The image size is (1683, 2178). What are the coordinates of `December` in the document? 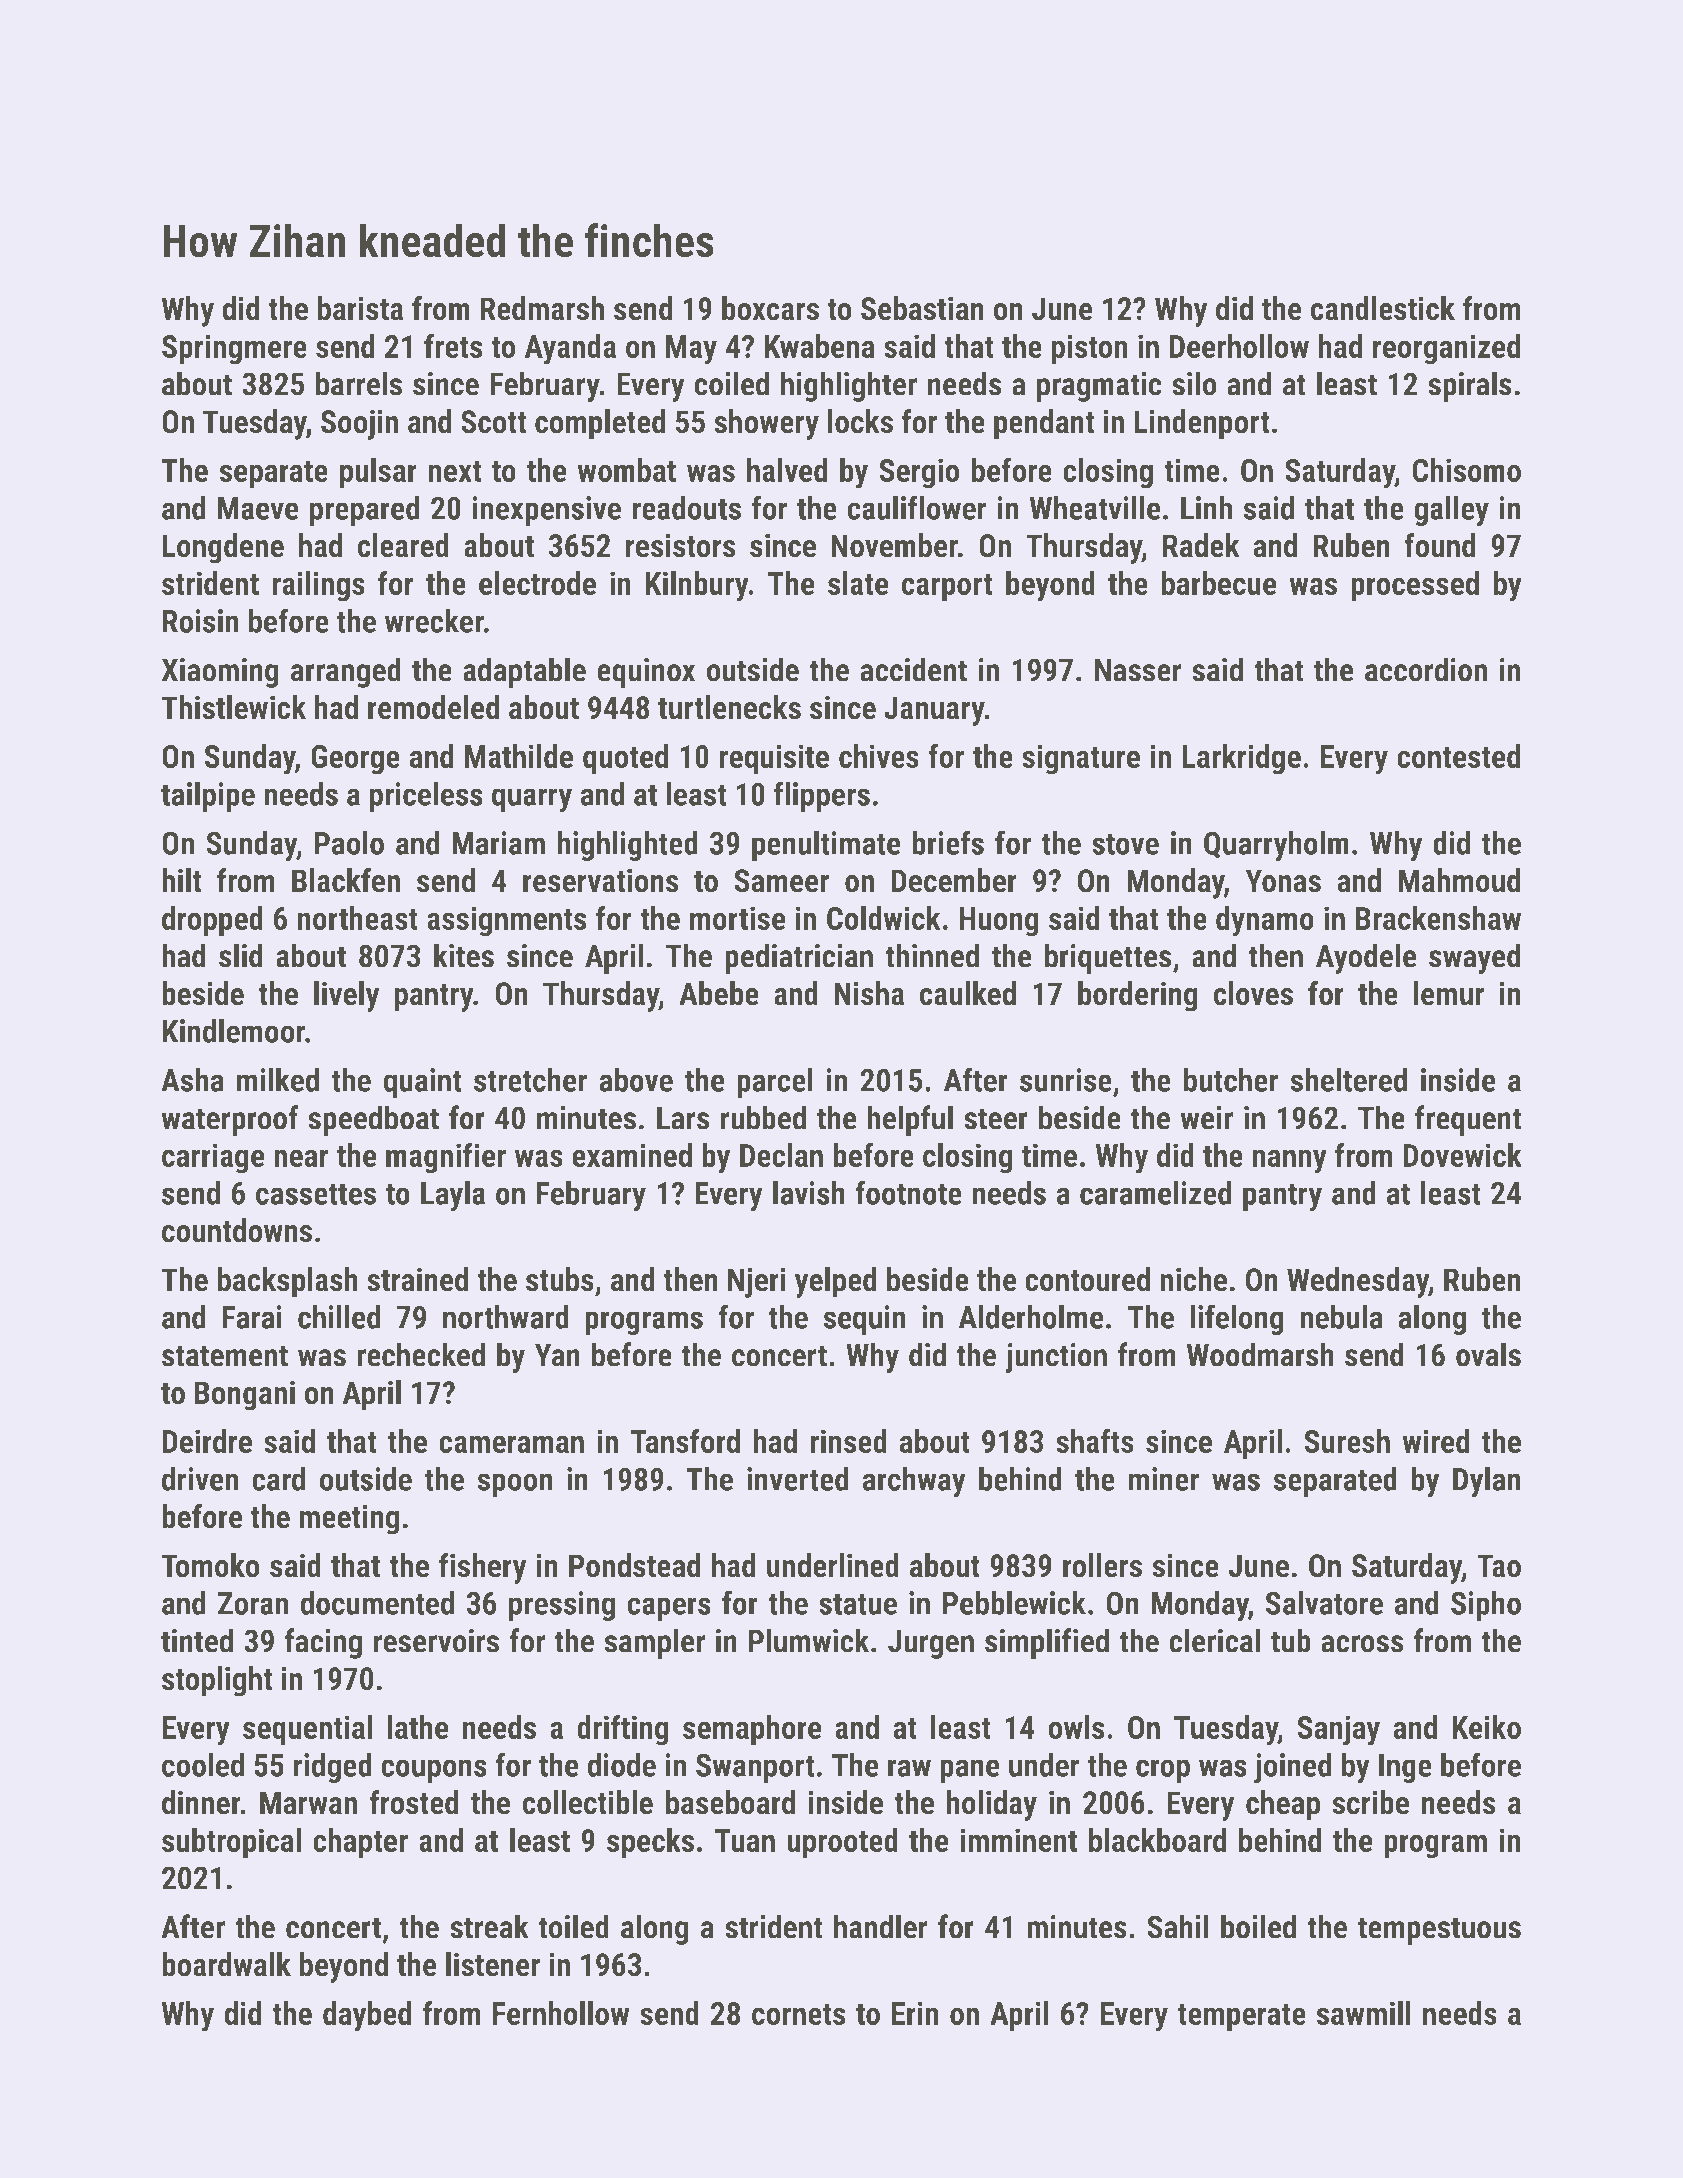 It's located at (954, 880).
